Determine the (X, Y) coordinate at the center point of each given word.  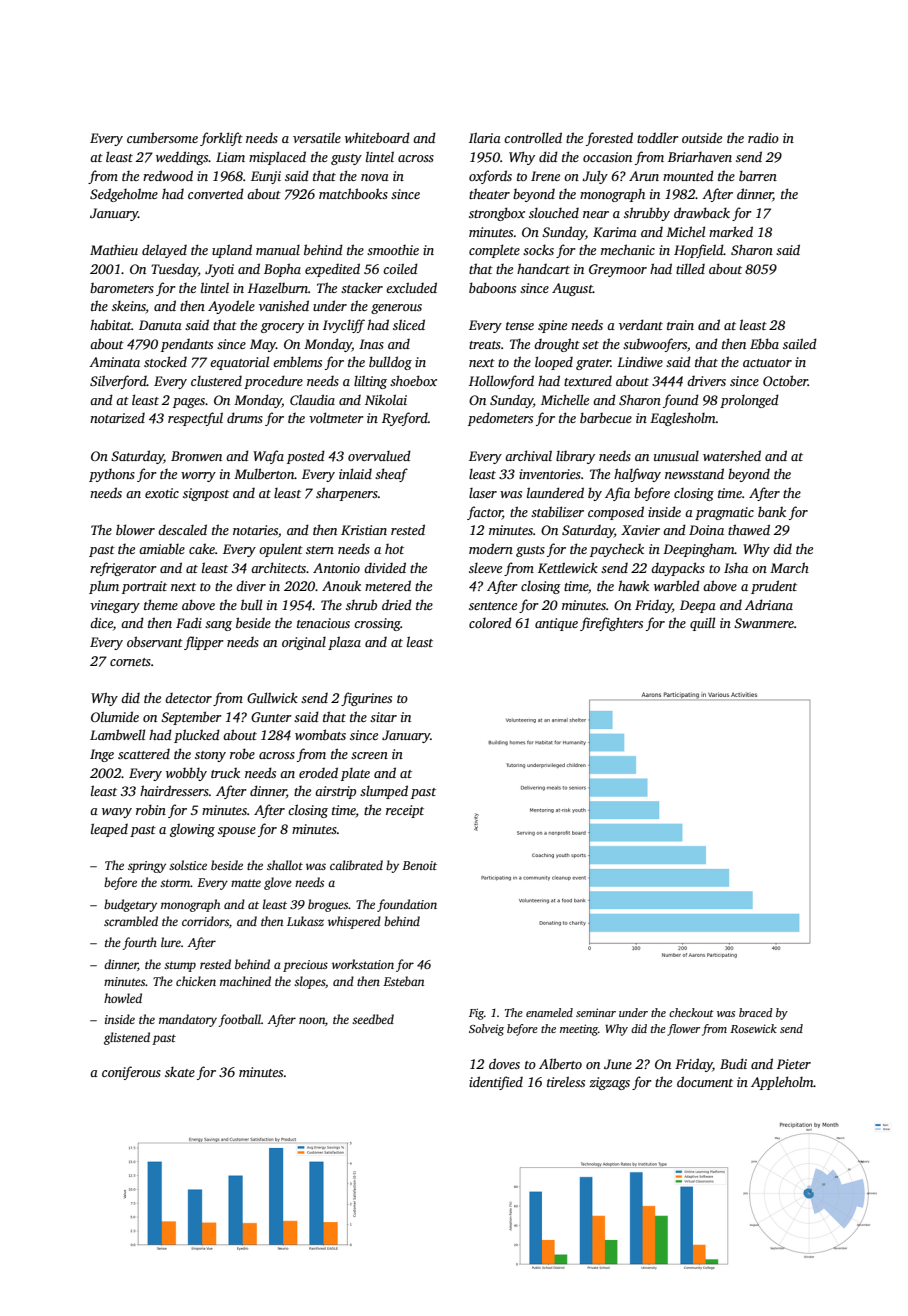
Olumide (115, 716)
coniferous (131, 1073)
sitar (383, 717)
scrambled (131, 921)
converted (216, 193)
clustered (216, 381)
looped (554, 363)
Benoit (419, 865)
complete (494, 251)
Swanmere (764, 623)
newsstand (694, 473)
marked (731, 231)
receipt (405, 811)
